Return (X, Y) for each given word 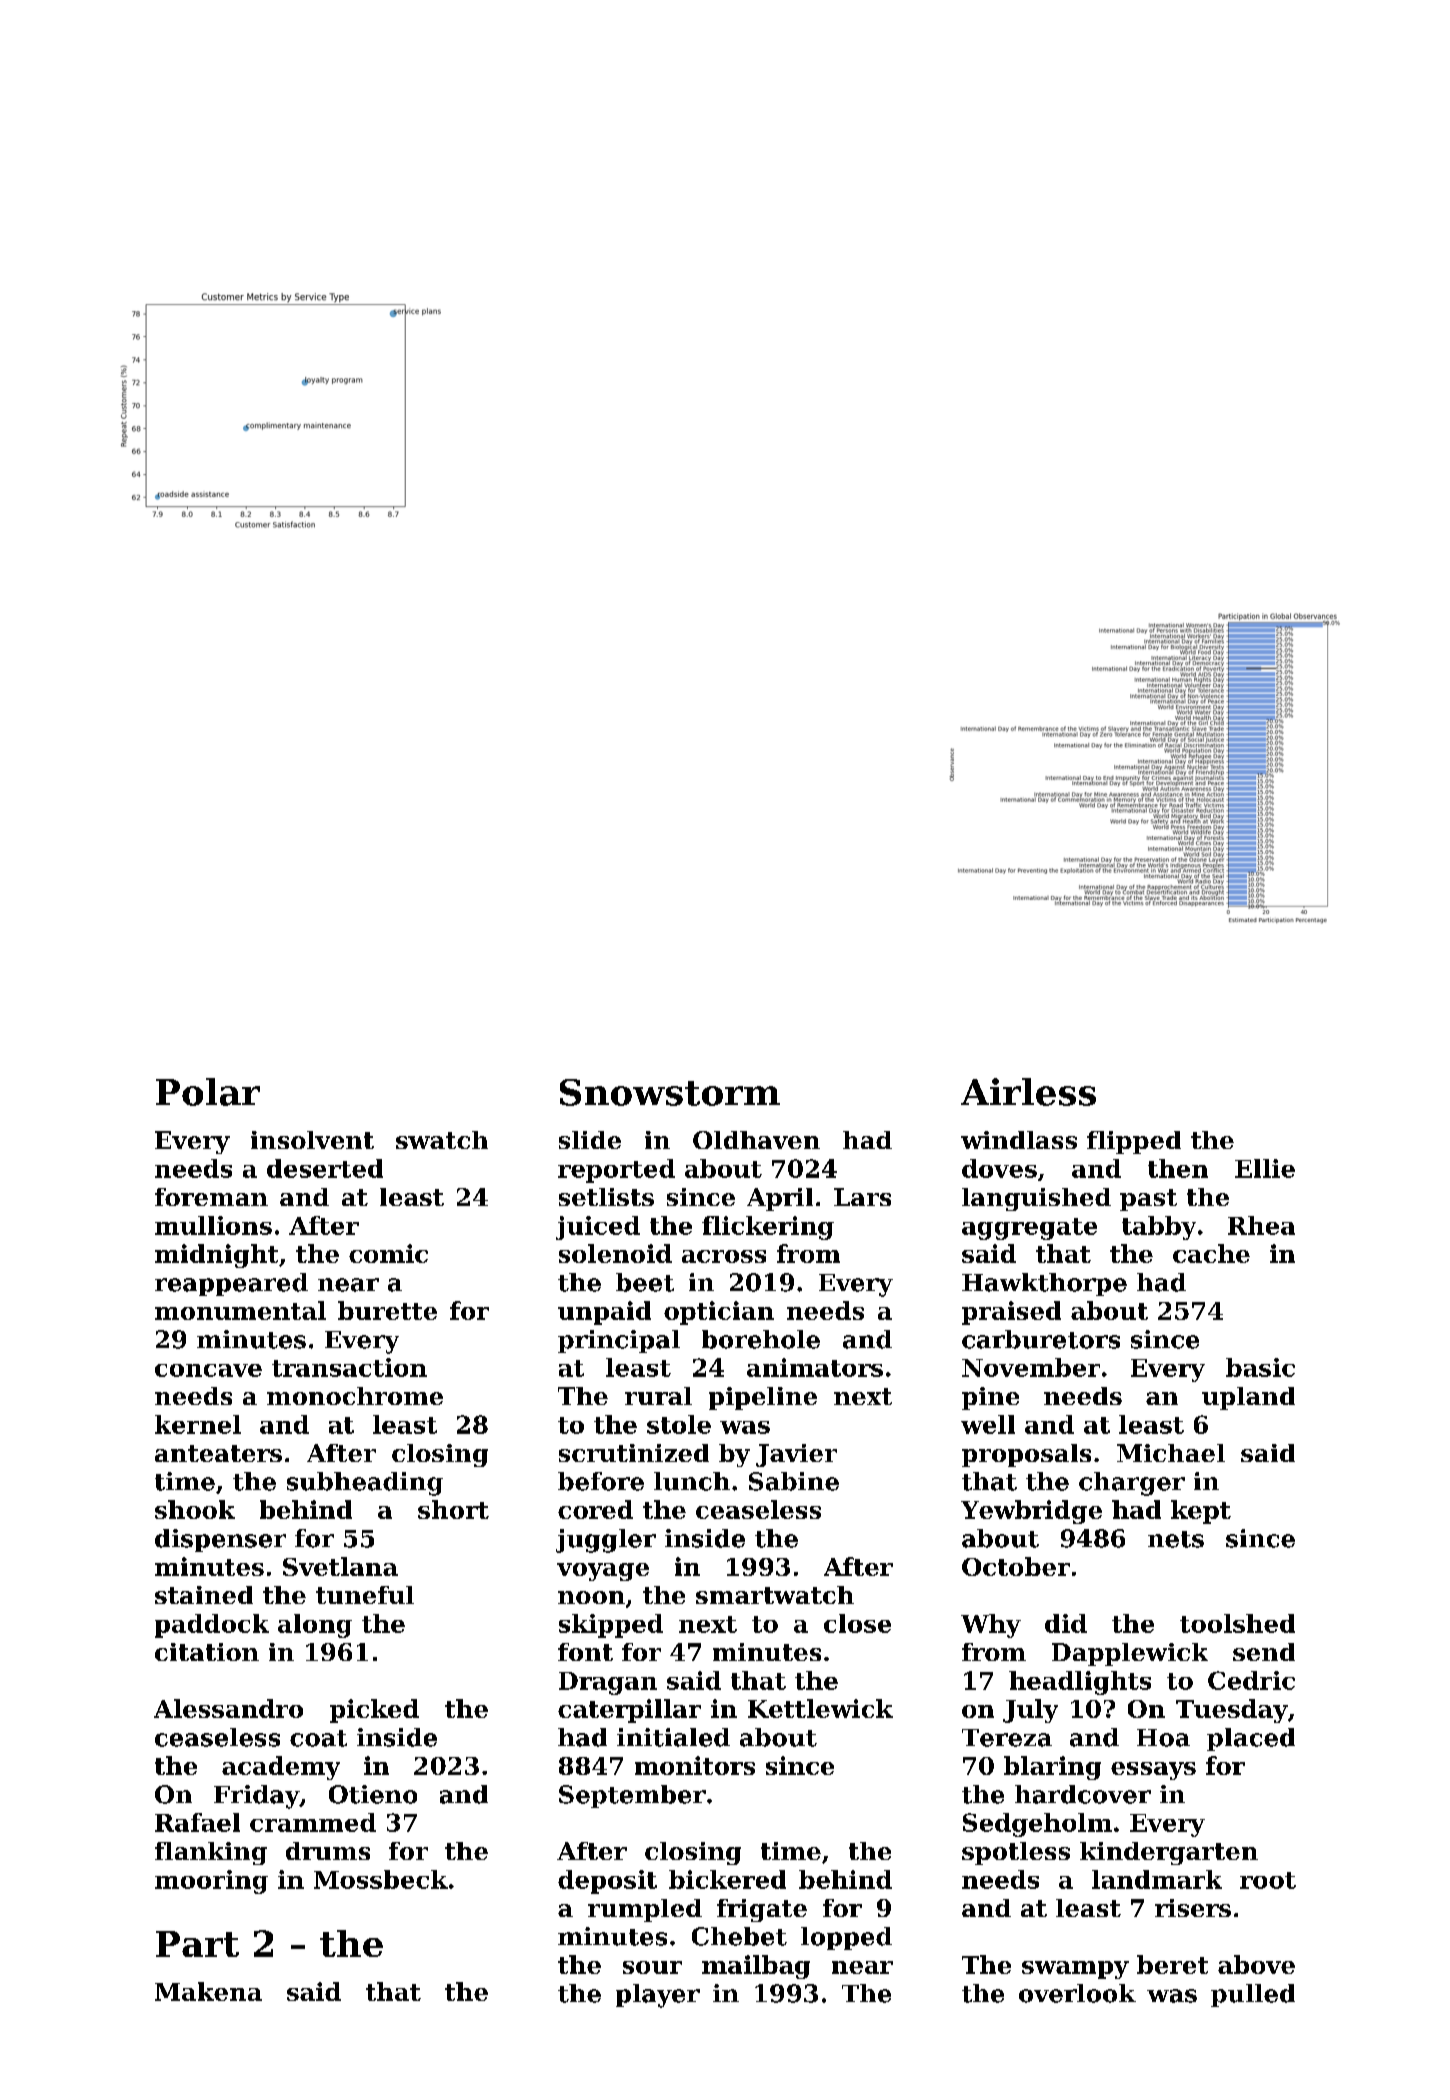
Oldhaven (756, 1140)
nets (1176, 1539)
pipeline (763, 1398)
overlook (1077, 1993)
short (453, 1509)
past (1148, 1200)
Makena (208, 1991)
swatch (442, 1140)
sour (652, 1967)
